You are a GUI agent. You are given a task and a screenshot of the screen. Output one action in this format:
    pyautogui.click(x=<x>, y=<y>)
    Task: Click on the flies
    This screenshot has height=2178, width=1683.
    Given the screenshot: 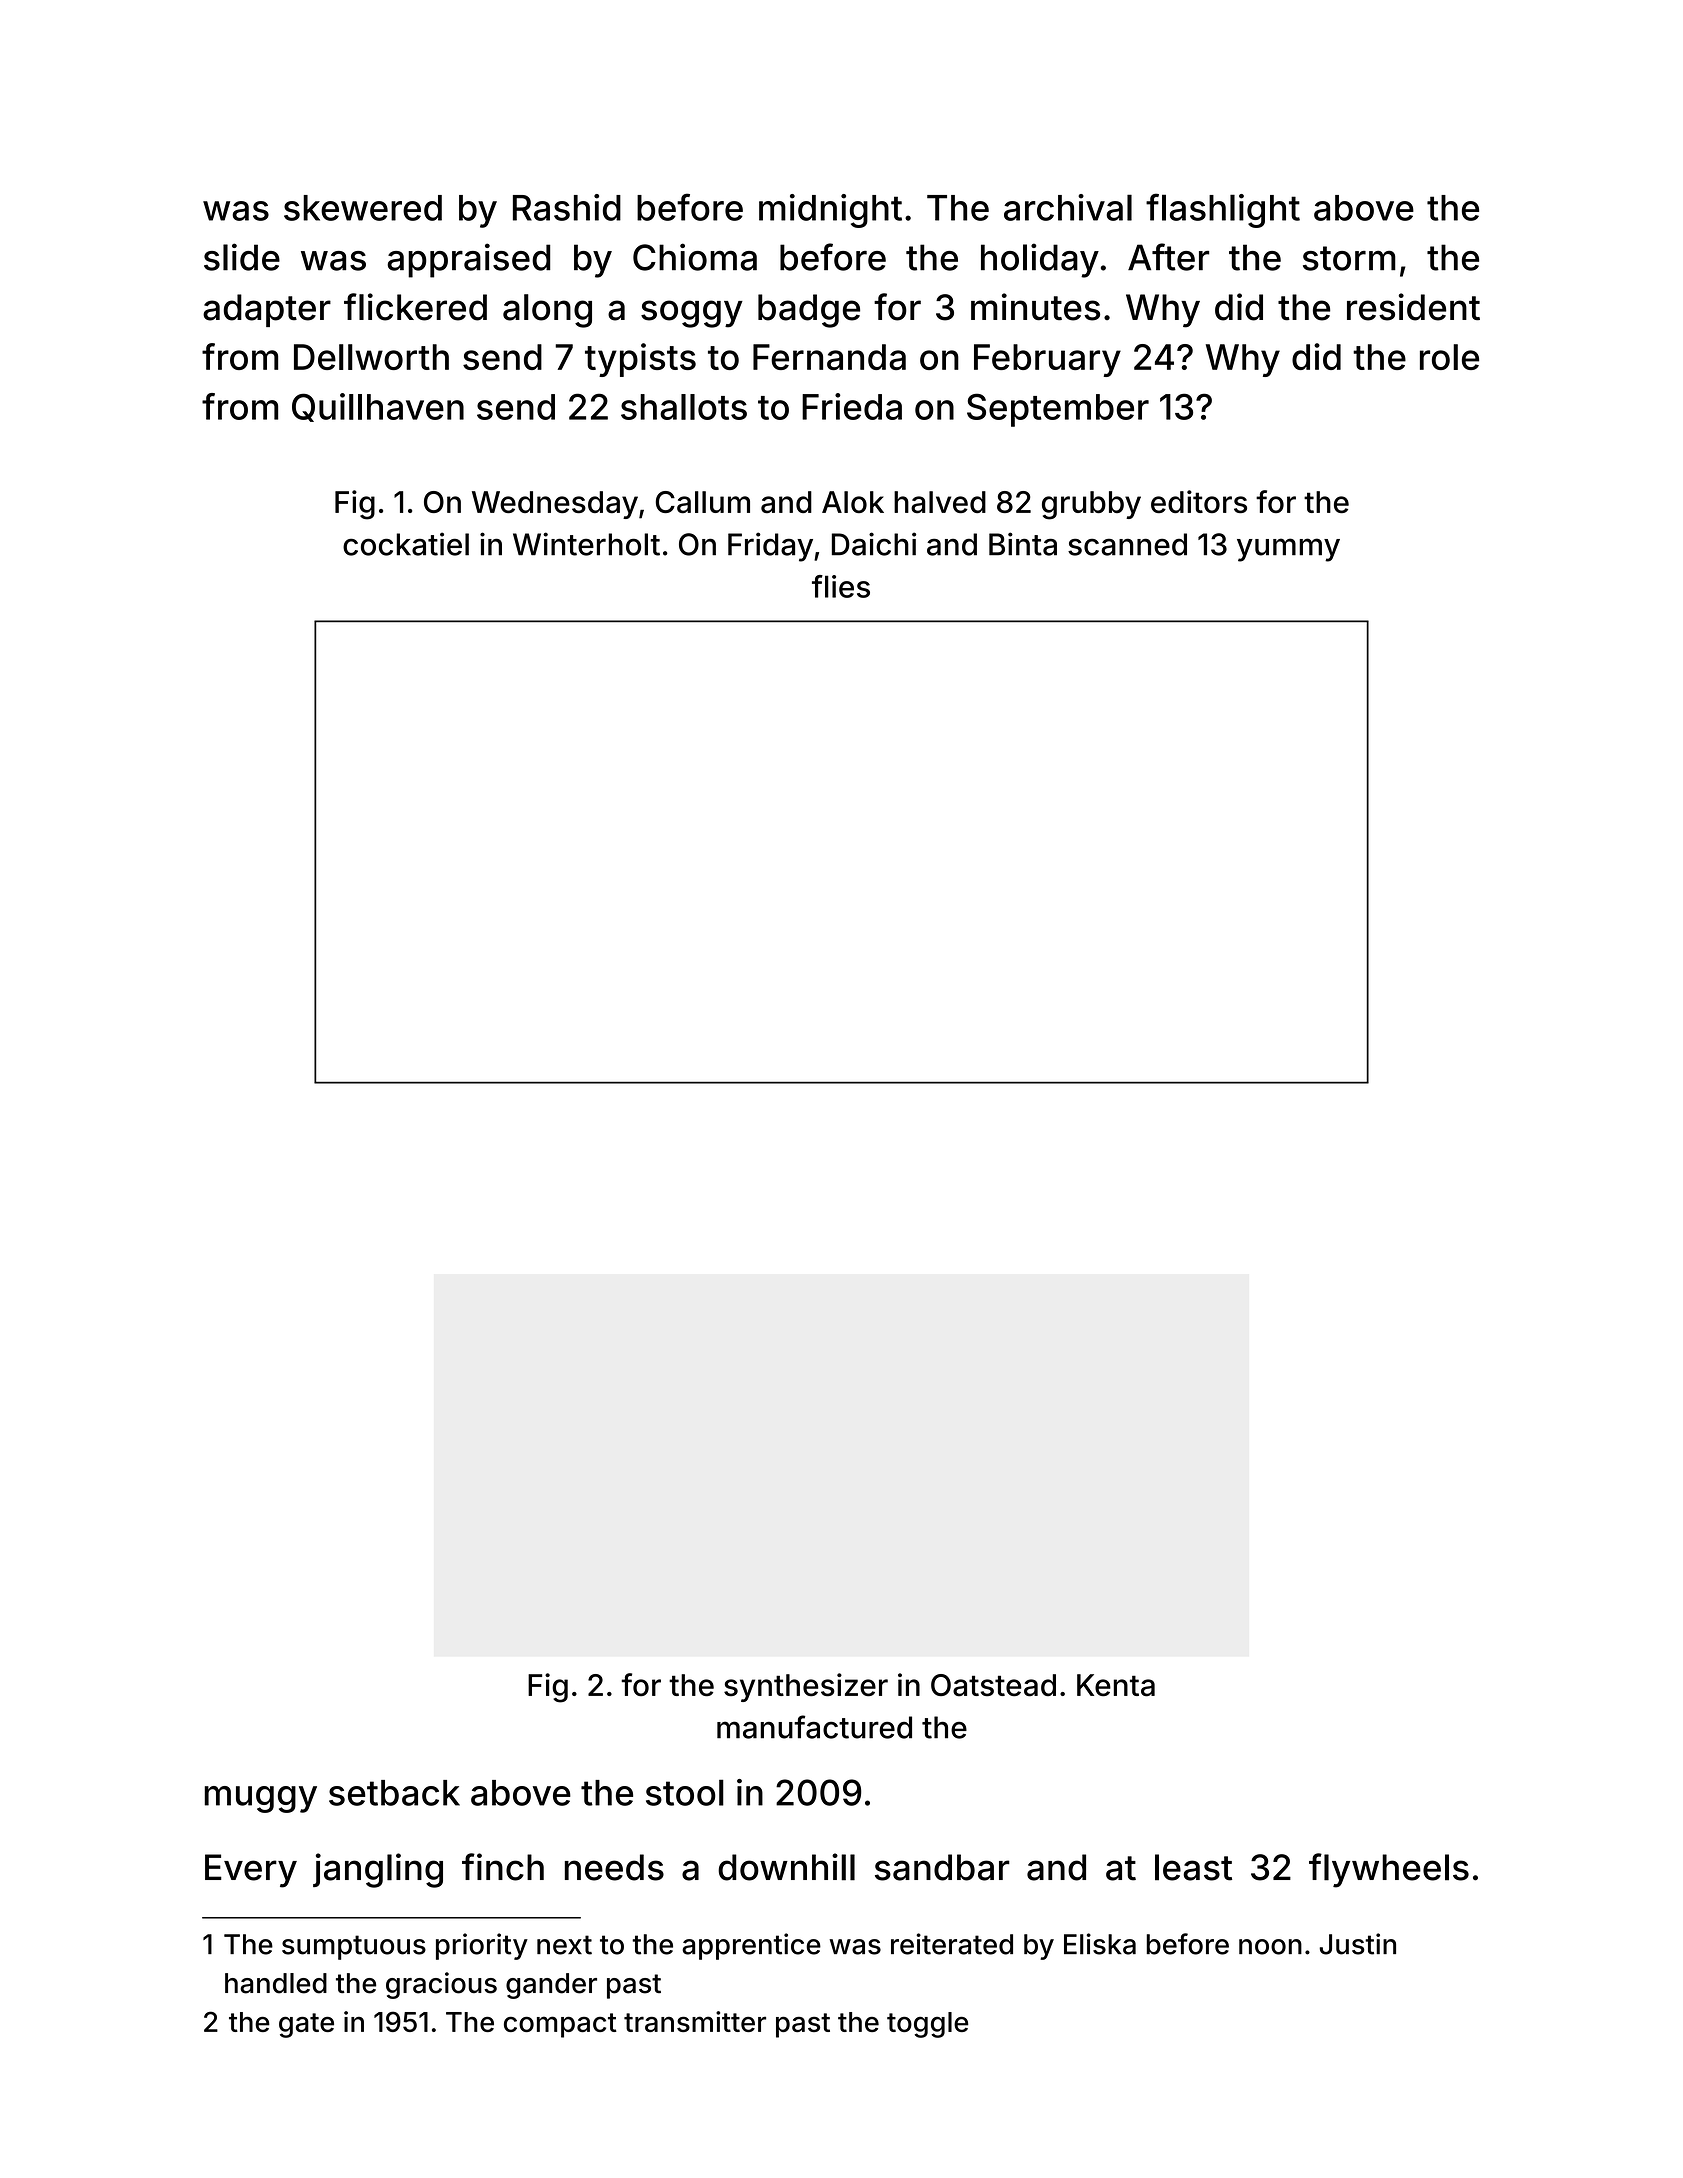 What is the action you would take?
    pyautogui.click(x=841, y=586)
